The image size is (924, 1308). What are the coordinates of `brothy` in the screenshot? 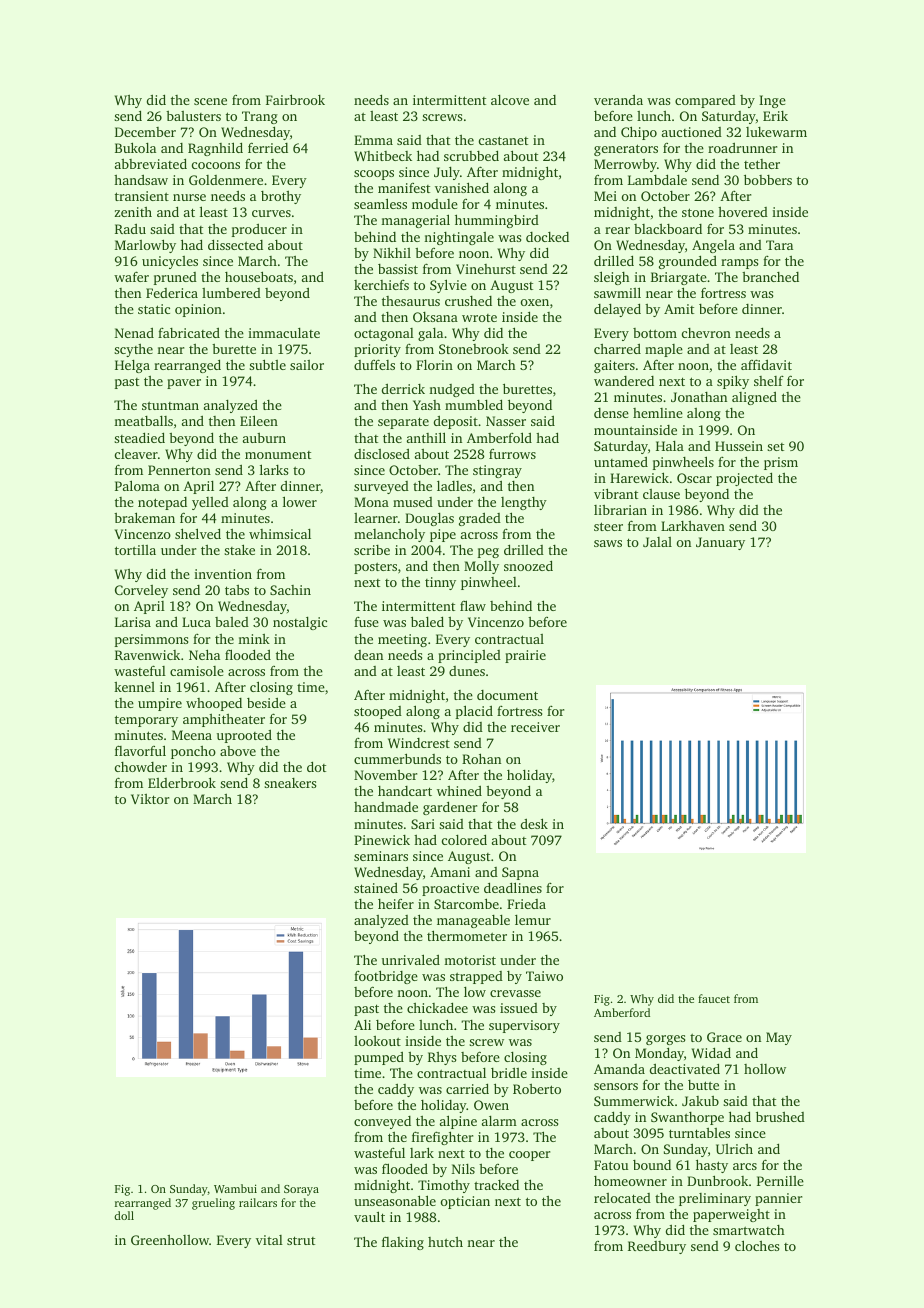 It's located at (281, 197).
